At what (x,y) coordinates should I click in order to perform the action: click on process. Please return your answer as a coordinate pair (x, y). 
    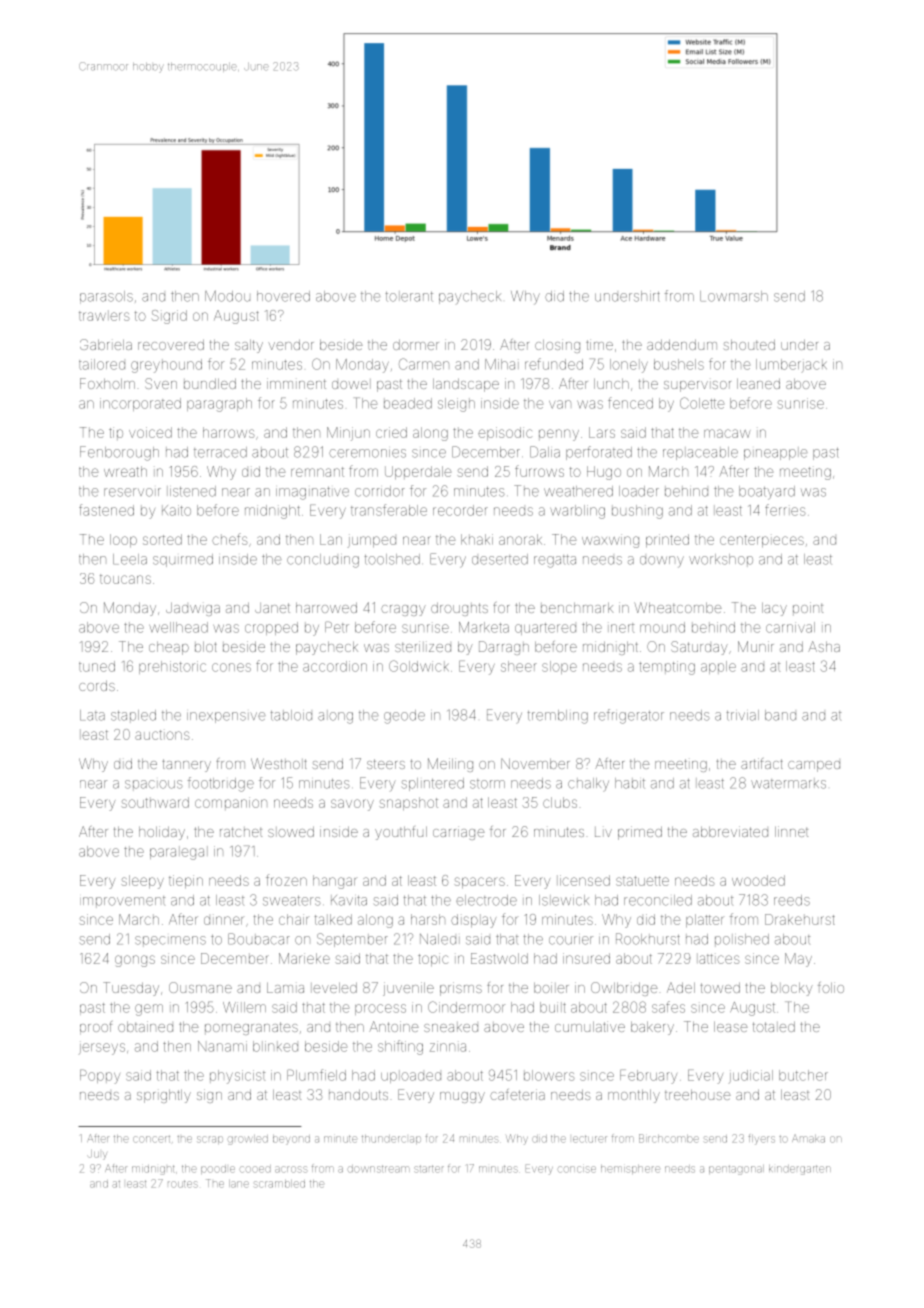
    Looking at the image, I should click on (380, 1009).
